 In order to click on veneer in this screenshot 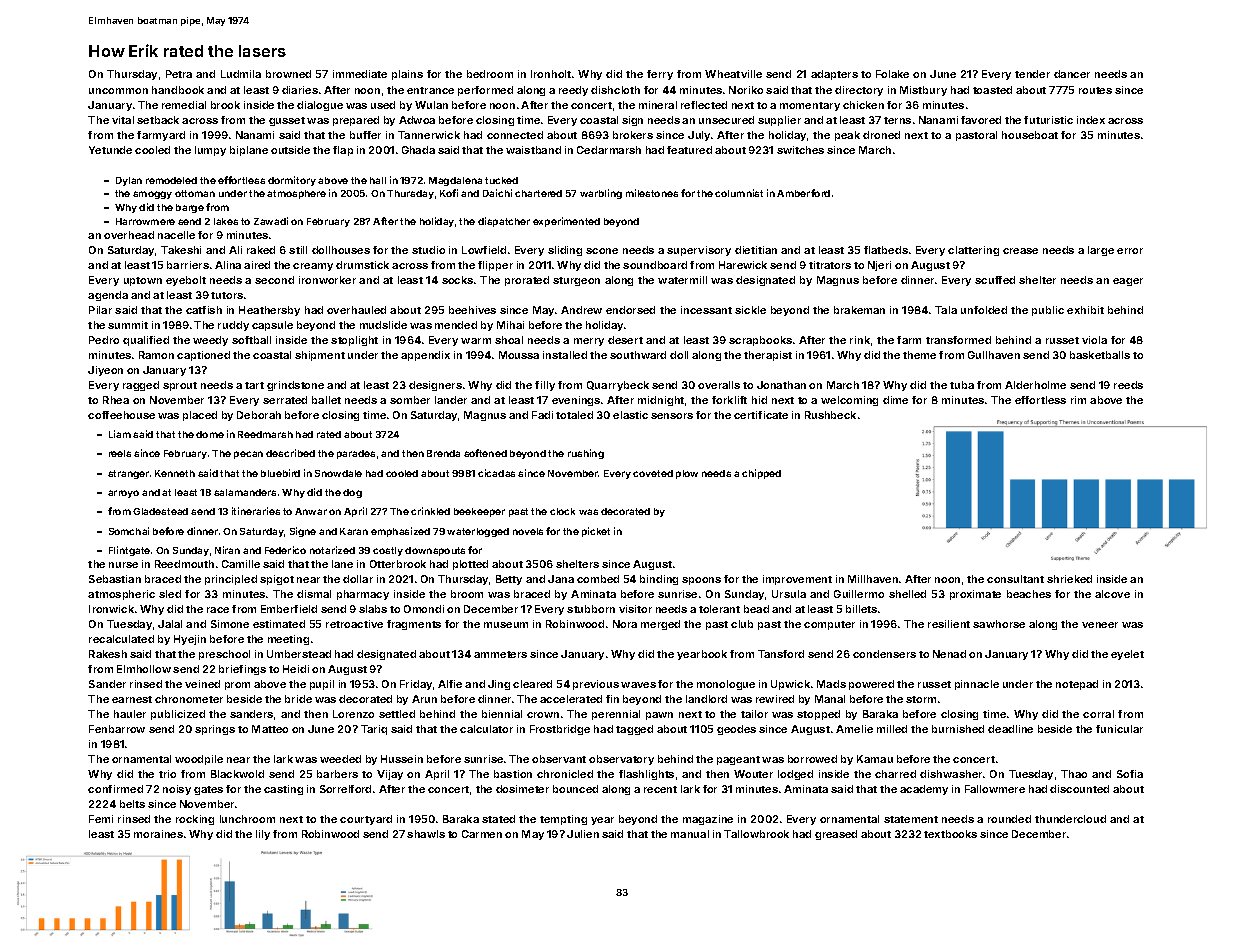, I will do `click(1100, 625)`.
